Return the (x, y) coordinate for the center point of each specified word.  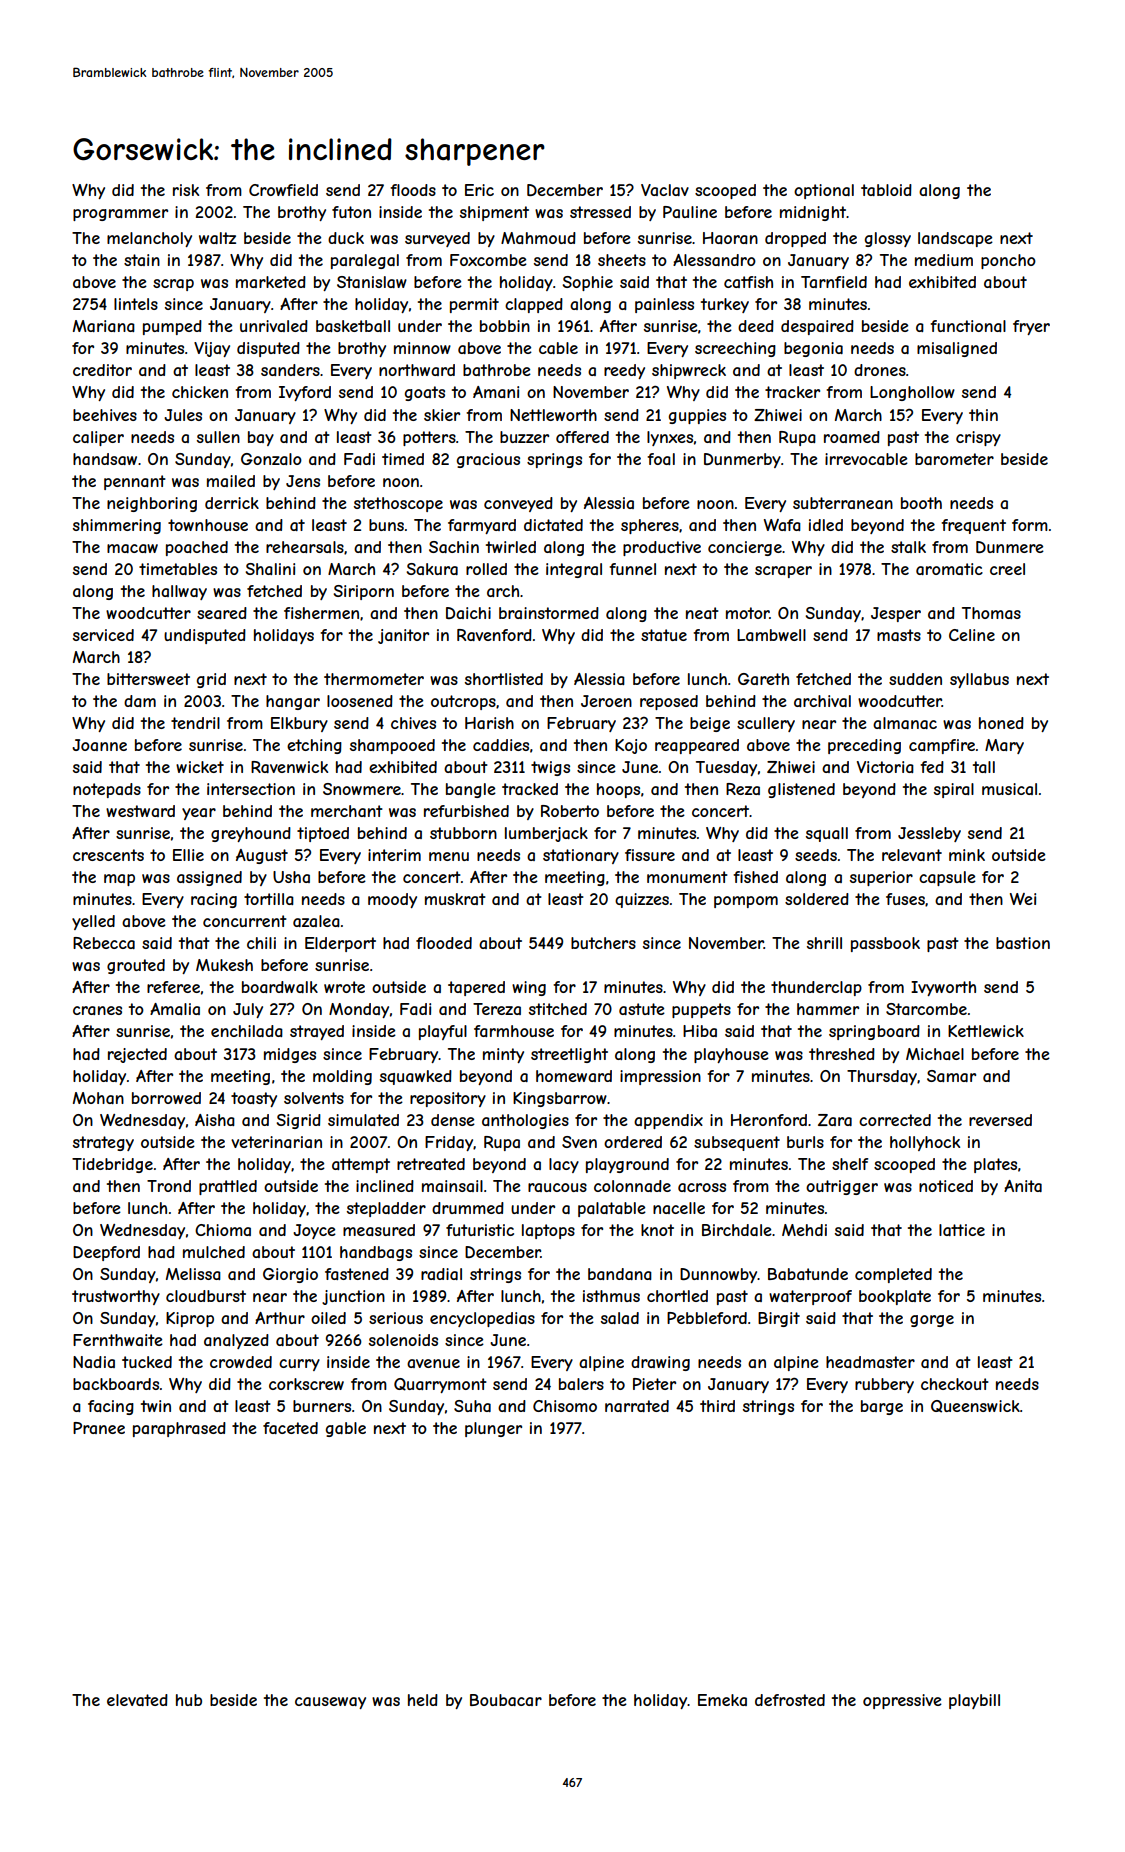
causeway (330, 1703)
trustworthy (116, 1297)
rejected (137, 1055)
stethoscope (398, 504)
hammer (828, 1009)
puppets (701, 1010)
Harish (489, 723)
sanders (290, 370)
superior (881, 878)
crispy (978, 438)
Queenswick (975, 1406)
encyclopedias (482, 1319)
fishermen (321, 613)
